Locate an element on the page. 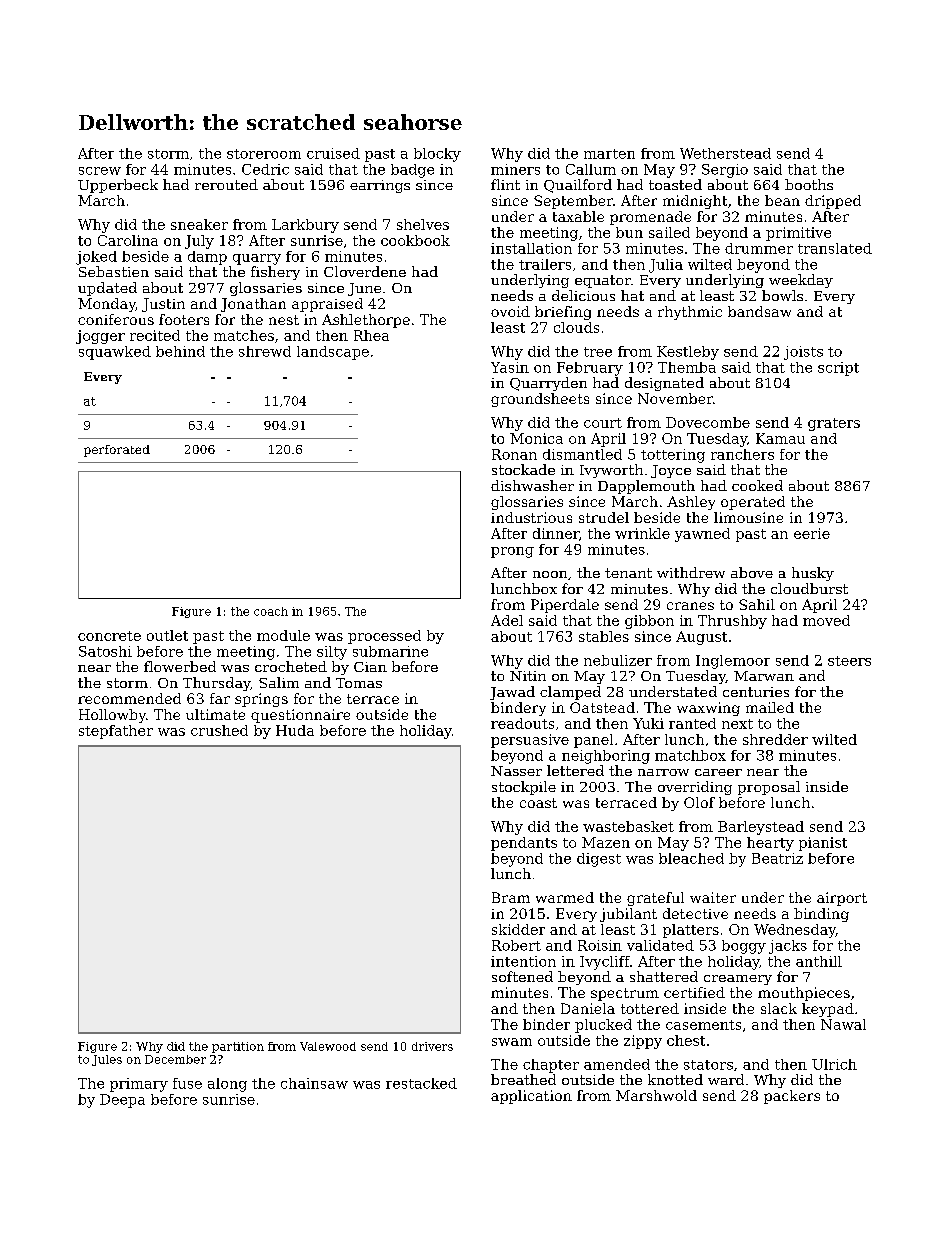  cookbook is located at coordinates (415, 240).
